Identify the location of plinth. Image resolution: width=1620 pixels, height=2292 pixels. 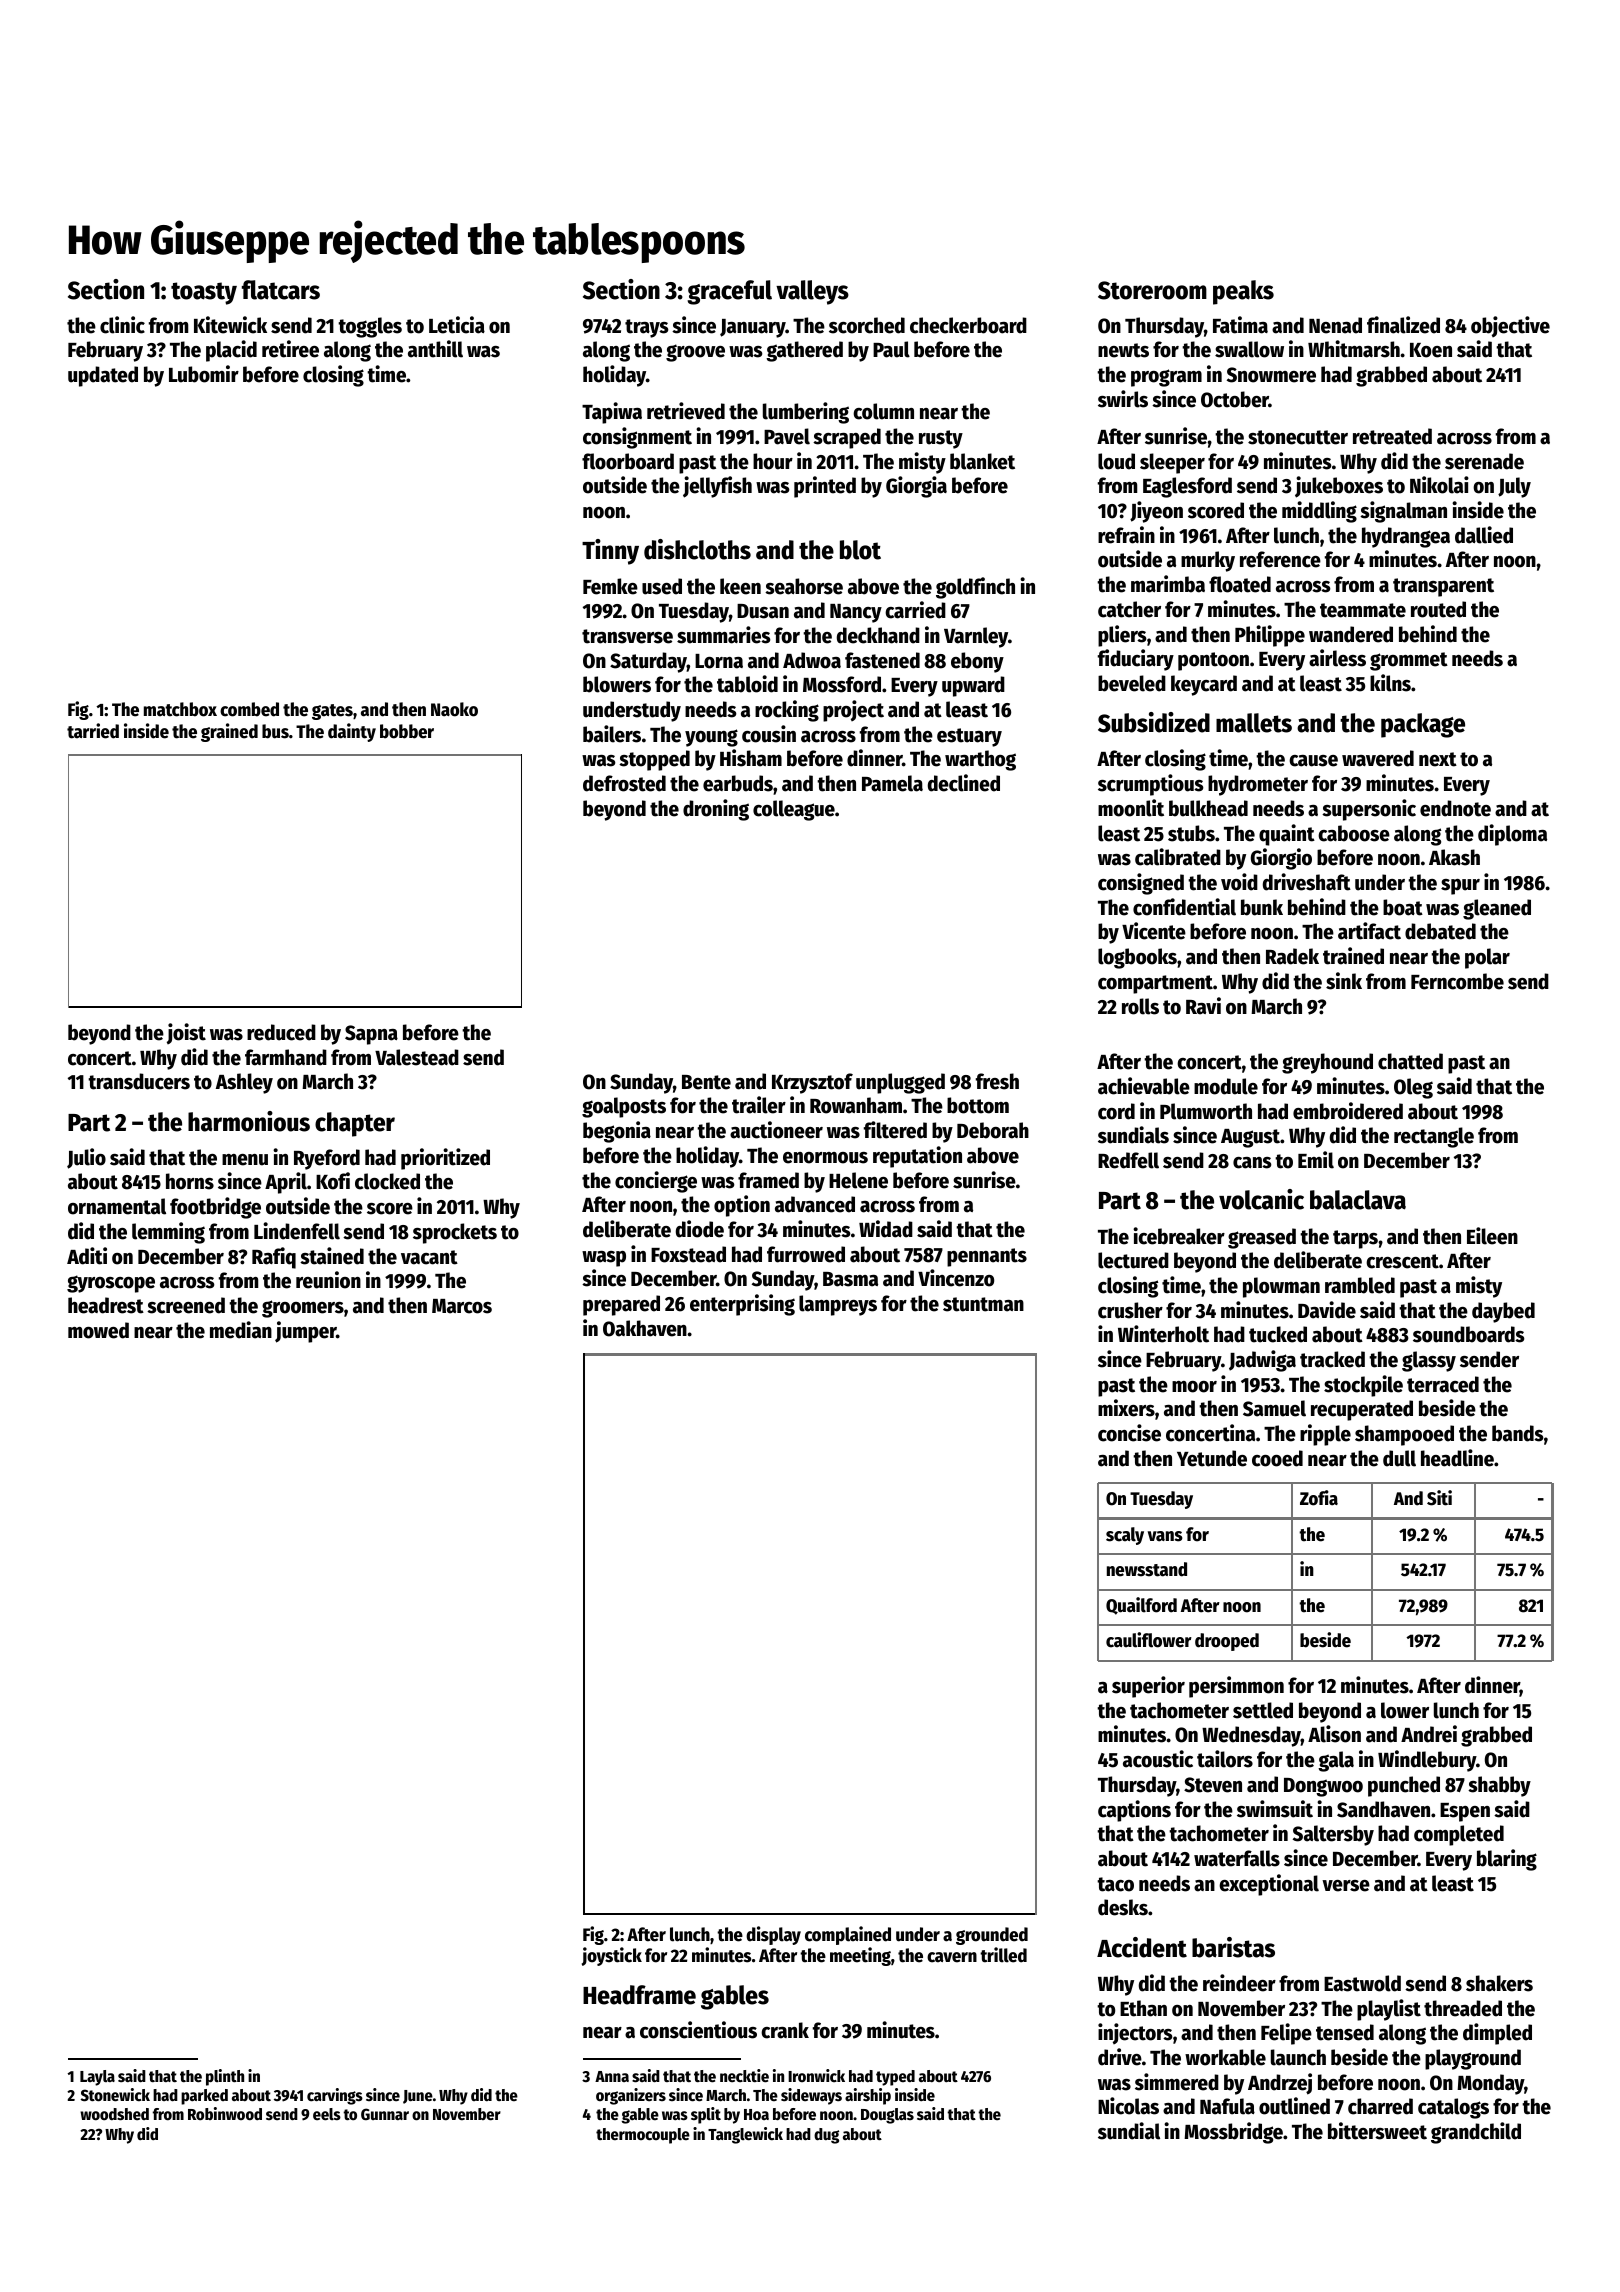
(225, 2077).
